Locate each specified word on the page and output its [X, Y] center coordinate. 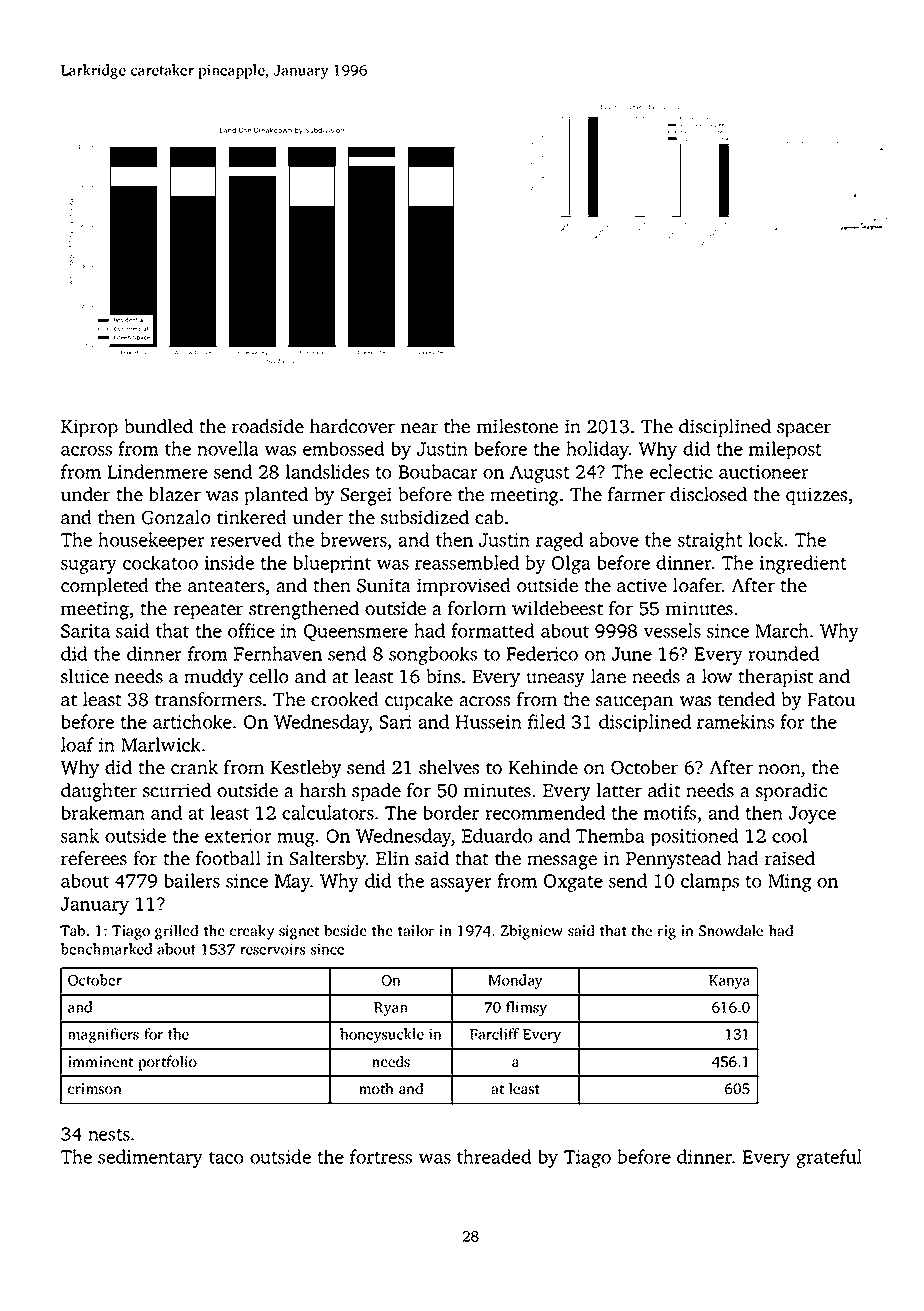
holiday [597, 450]
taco [226, 1158]
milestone [517, 426]
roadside [268, 426]
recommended [545, 812]
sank [80, 835]
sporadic [791, 792]
